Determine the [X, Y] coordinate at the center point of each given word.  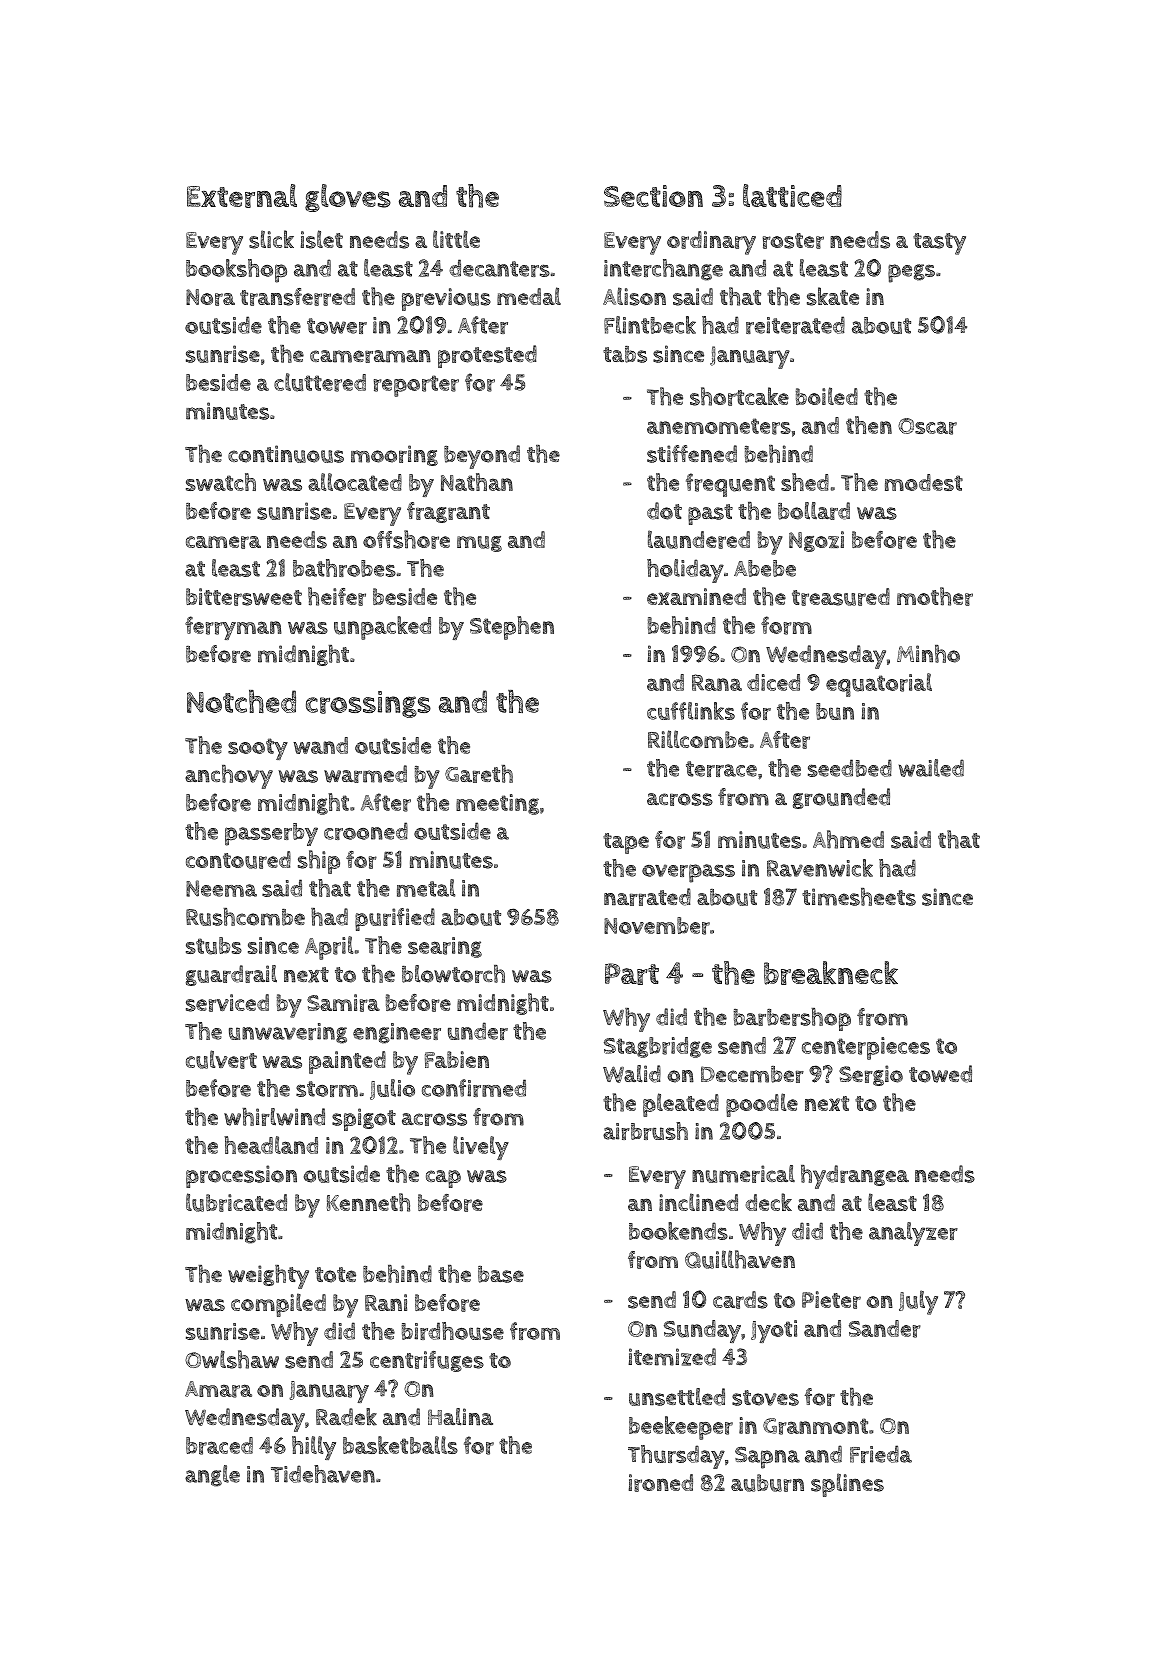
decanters [499, 268]
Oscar [927, 426]
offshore [406, 539]
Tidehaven [323, 1474]
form [786, 625]
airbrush [645, 1131]
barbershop [792, 1019]
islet [322, 239]
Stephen [512, 628]
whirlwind [274, 1117]
